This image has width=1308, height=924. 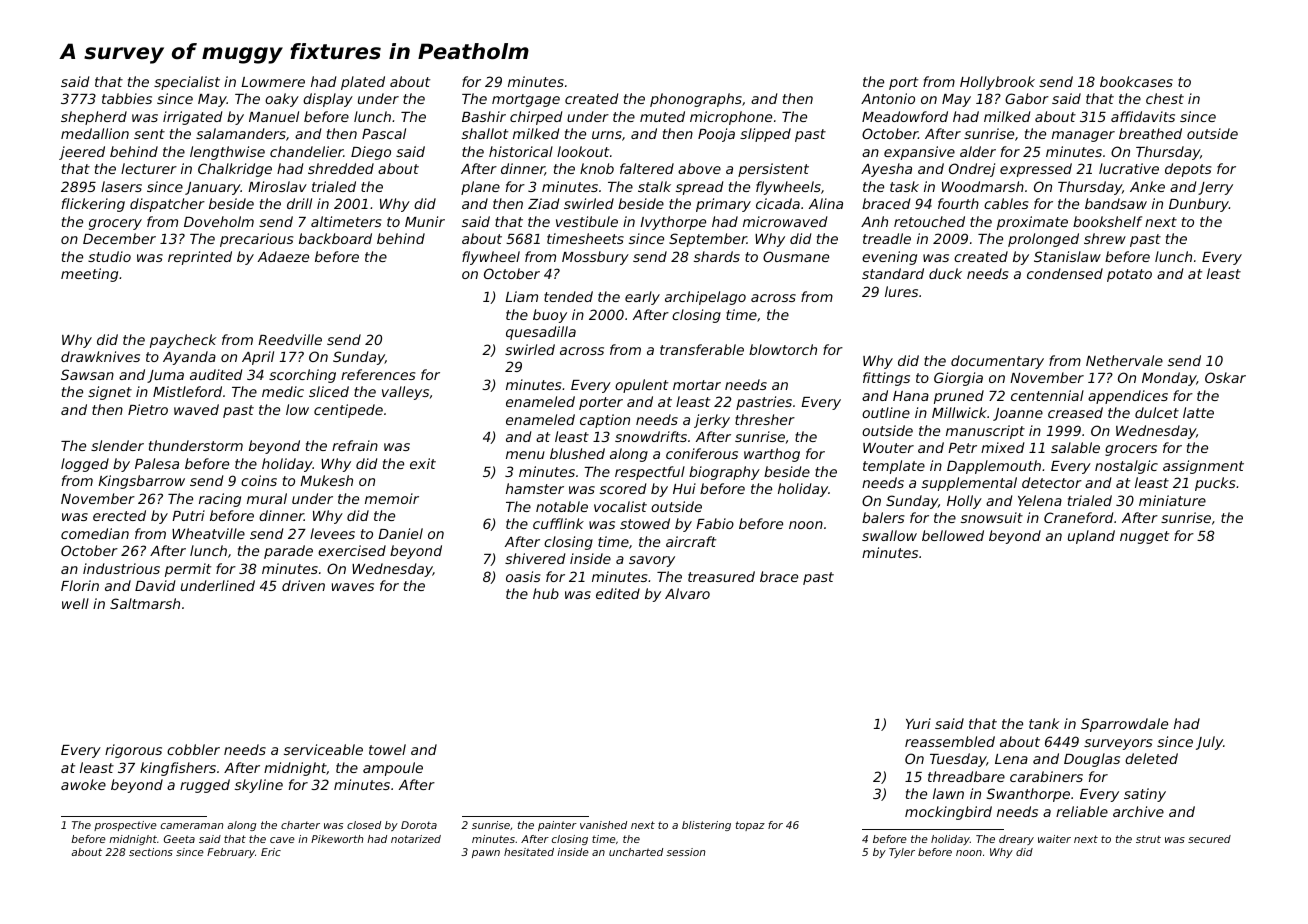 I want to click on Ziad, so click(x=543, y=203).
